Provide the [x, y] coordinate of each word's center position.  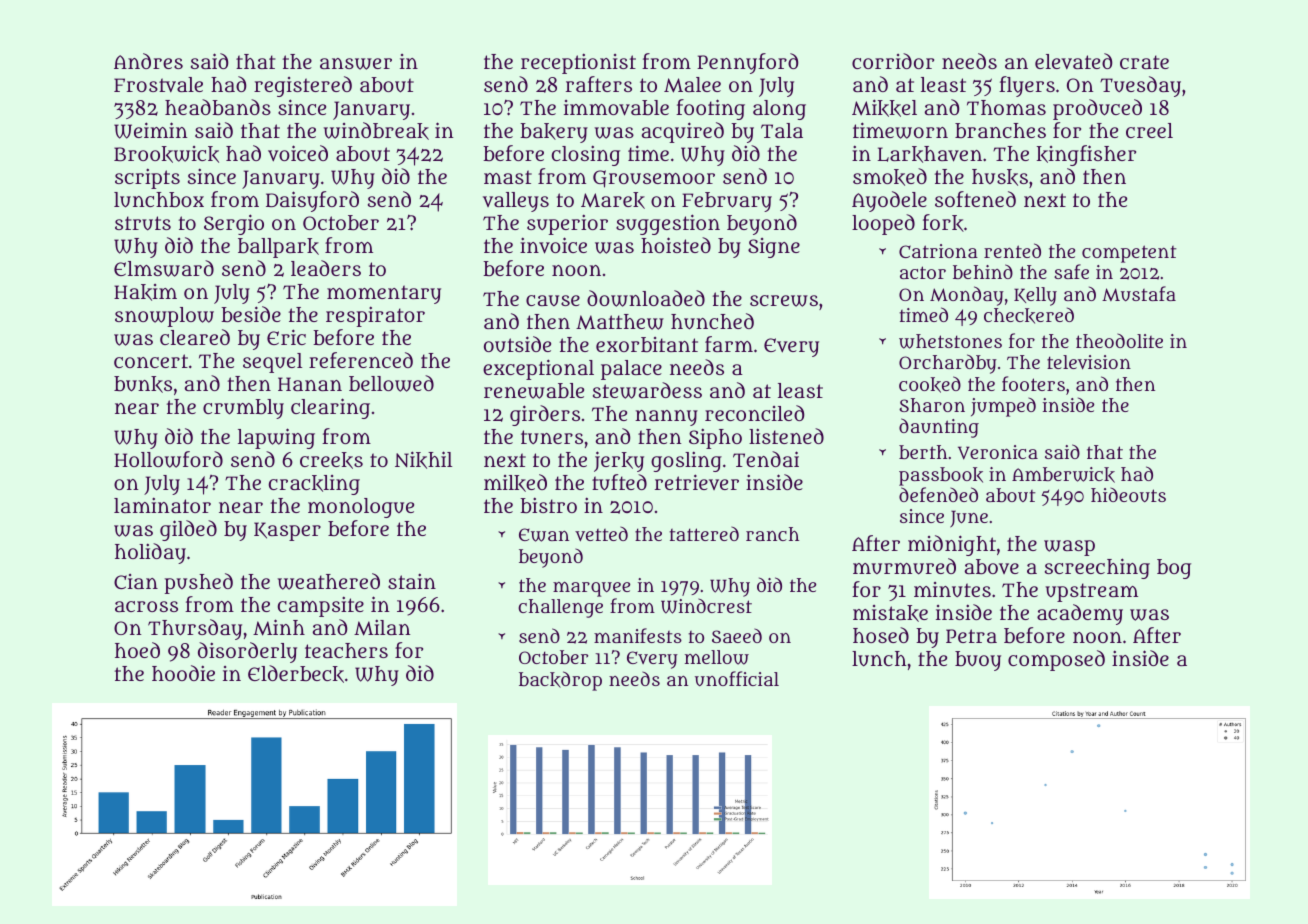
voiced [298, 153]
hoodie [183, 673]
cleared [195, 337]
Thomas [1006, 107]
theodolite [1119, 340]
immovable [616, 108]
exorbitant [647, 344]
